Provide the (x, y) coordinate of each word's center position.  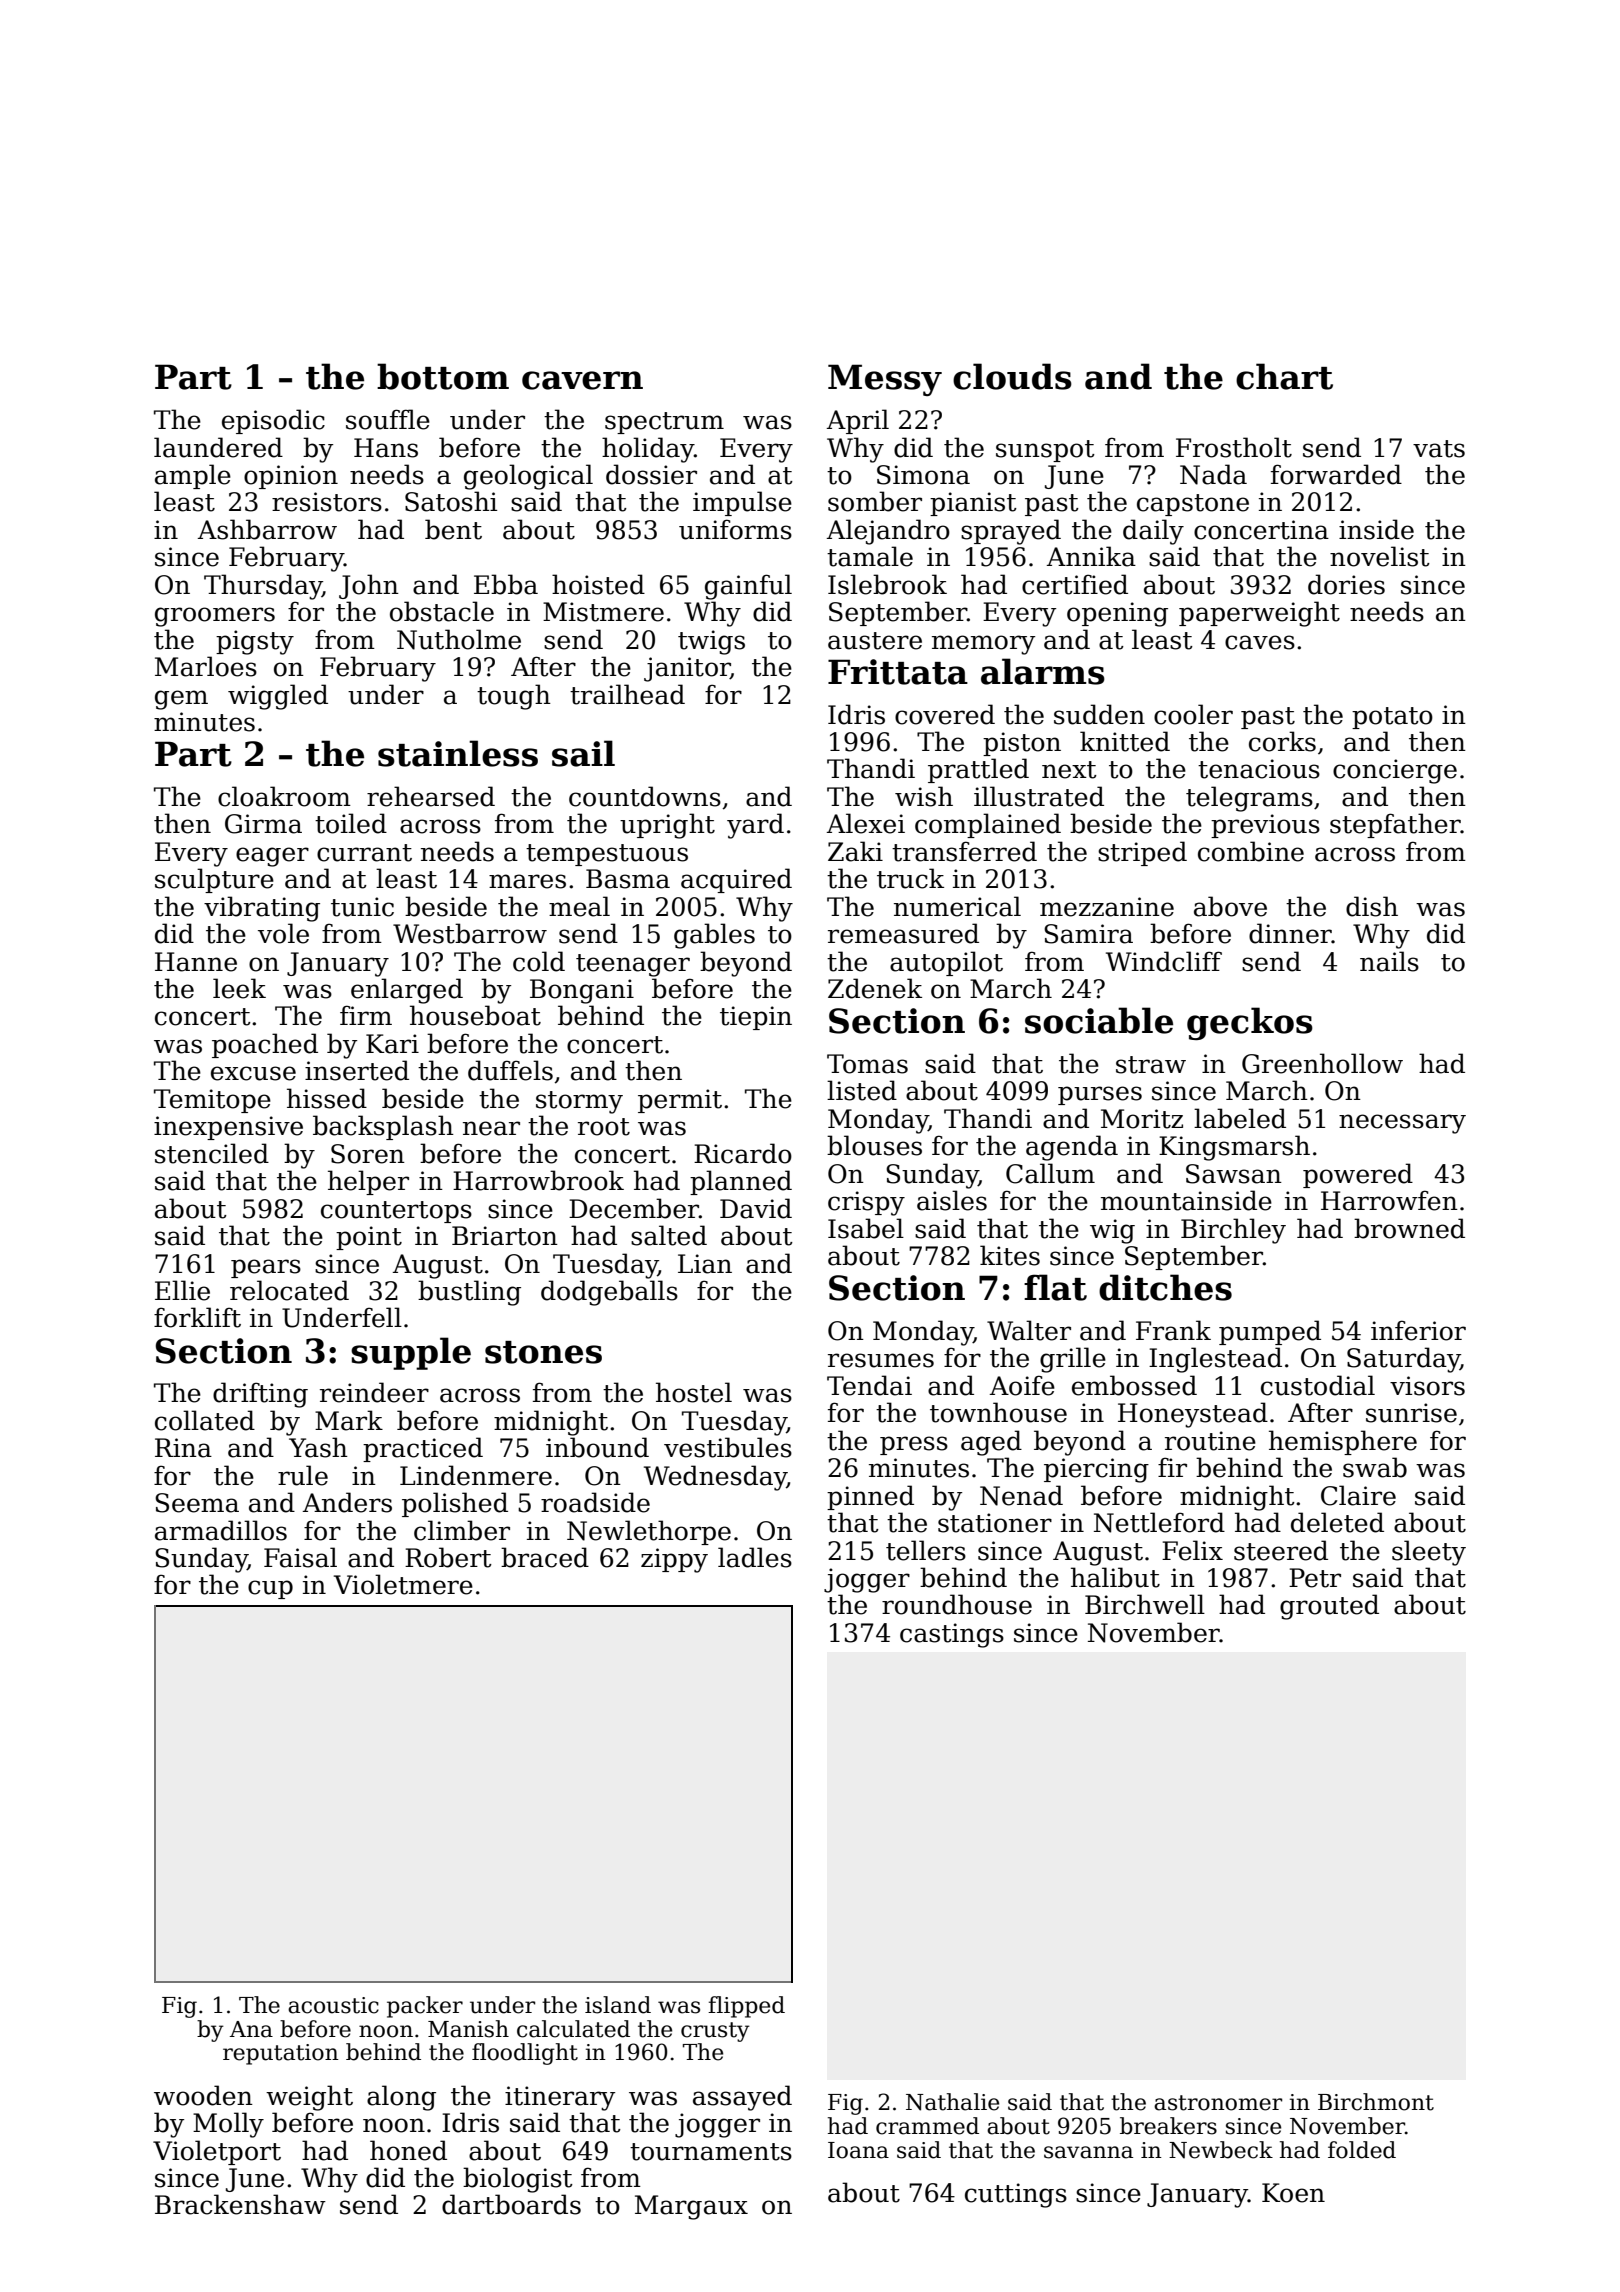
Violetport (217, 2152)
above (1230, 906)
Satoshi (451, 501)
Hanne (196, 962)
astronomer (1218, 2103)
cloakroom (284, 796)
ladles (755, 1557)
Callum (1050, 1173)
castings (952, 1635)
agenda (1072, 1148)
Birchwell (1145, 1604)
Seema (197, 1503)
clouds (1012, 376)
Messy (885, 380)
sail (583, 753)
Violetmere (403, 1584)
